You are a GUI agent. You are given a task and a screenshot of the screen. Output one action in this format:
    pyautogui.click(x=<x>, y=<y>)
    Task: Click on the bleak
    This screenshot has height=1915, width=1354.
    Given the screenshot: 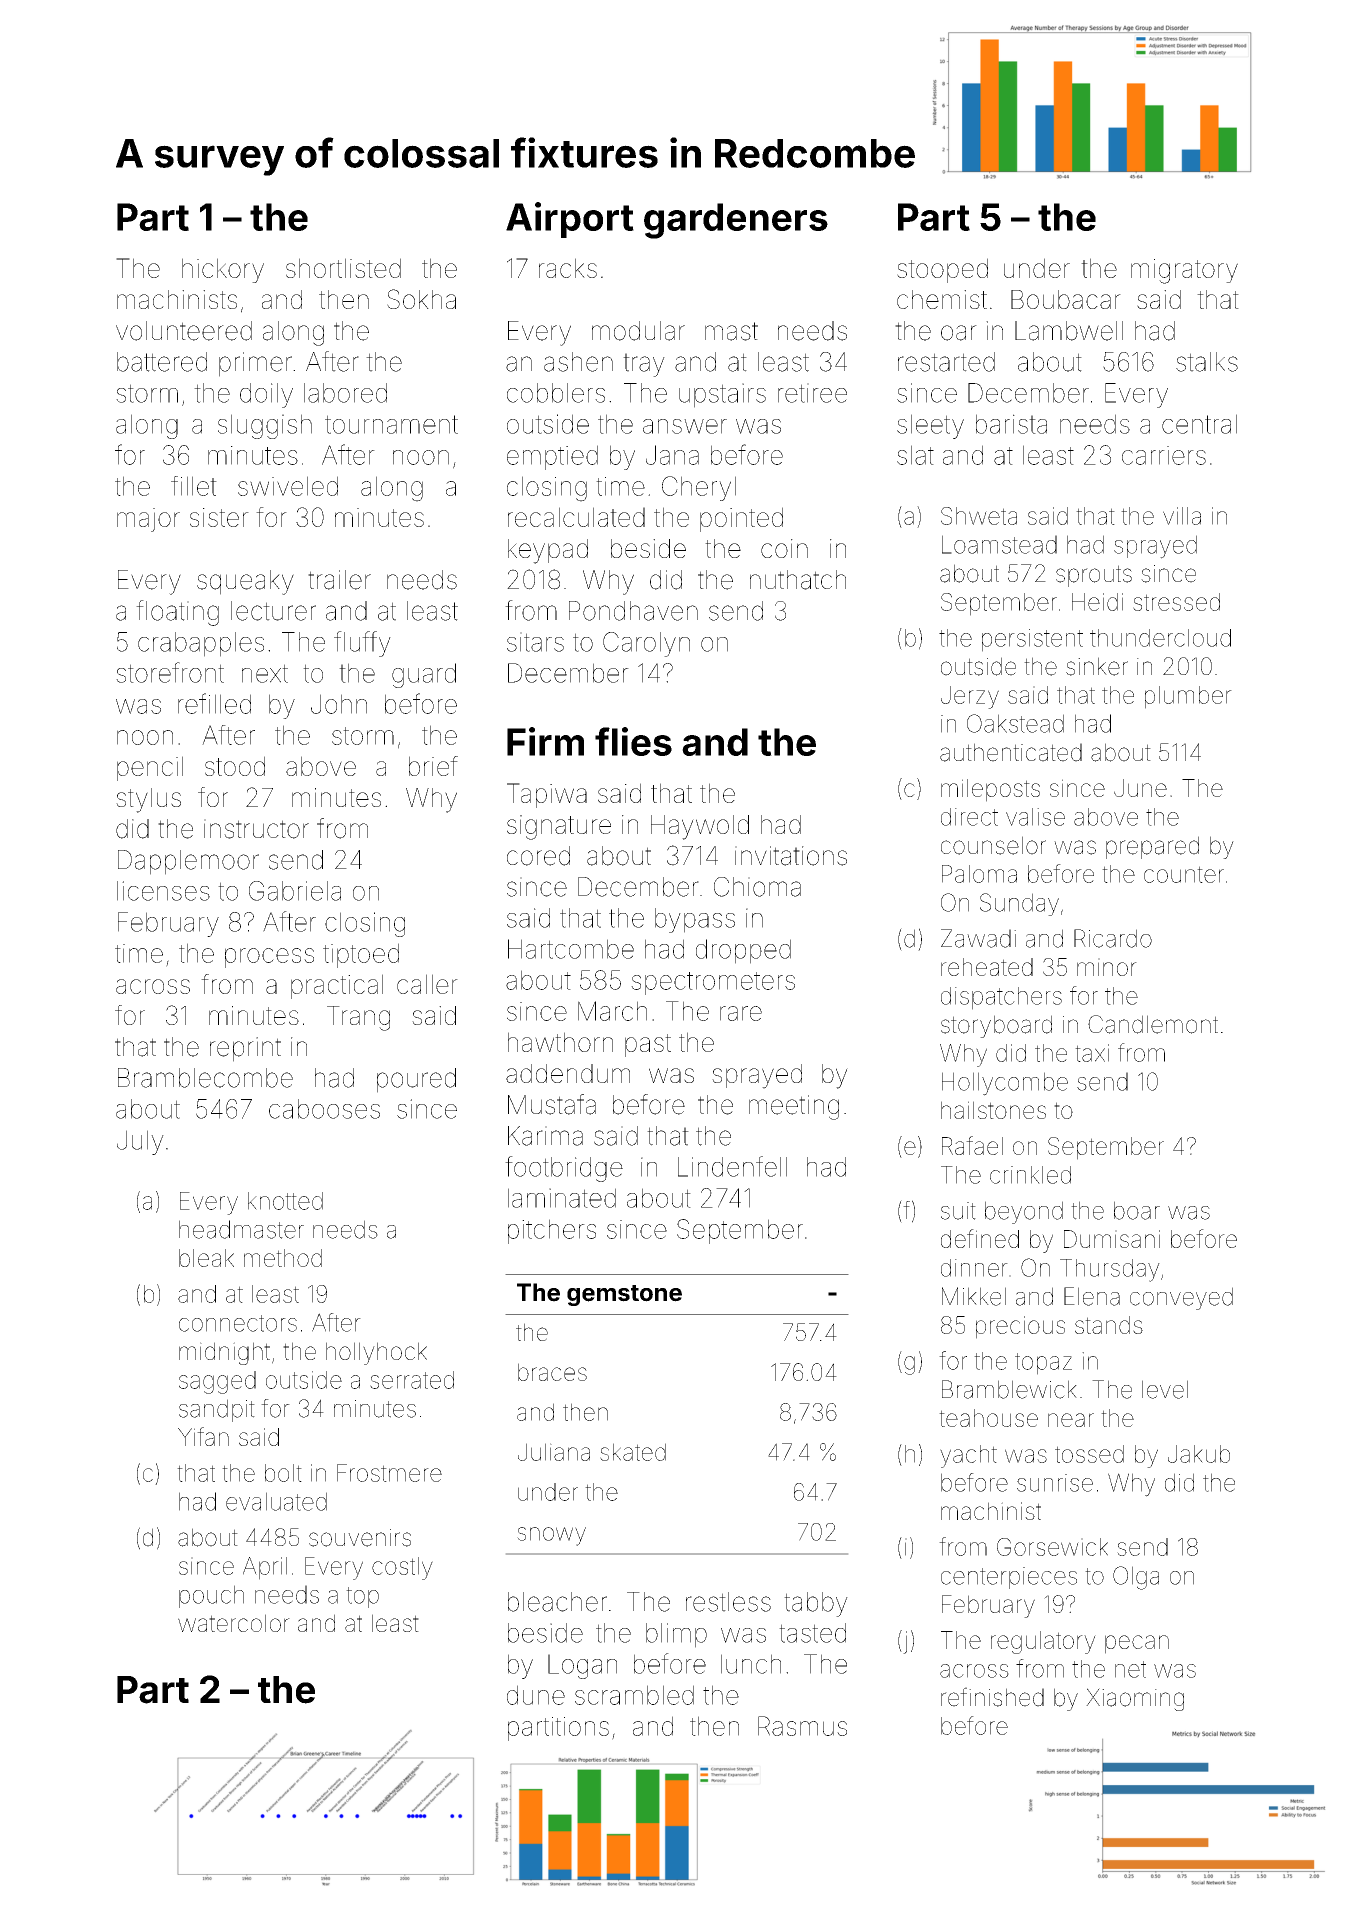 What is the action you would take?
    pyautogui.click(x=206, y=1258)
